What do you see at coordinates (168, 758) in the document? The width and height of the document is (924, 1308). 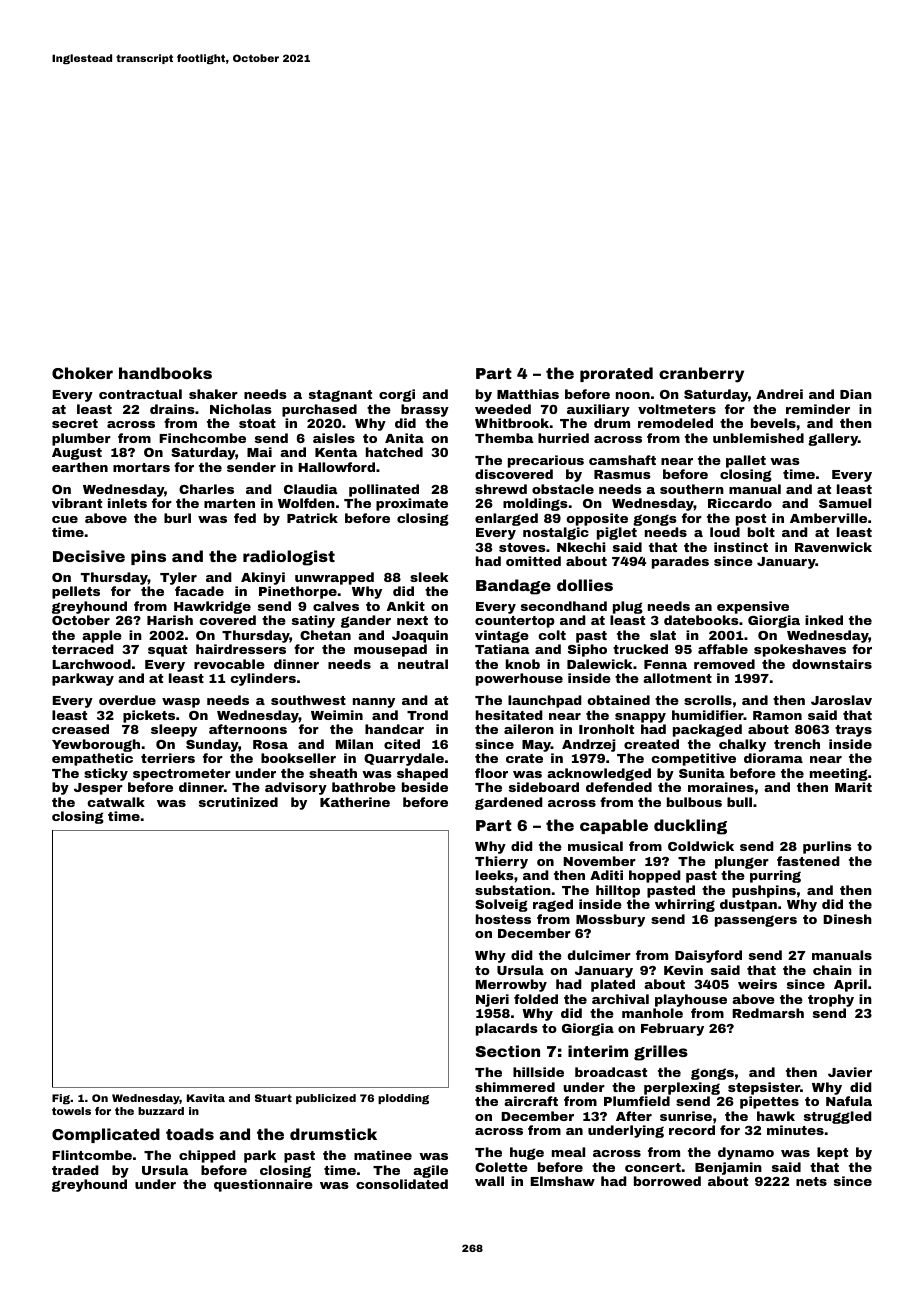 I see `terriers` at bounding box center [168, 758].
